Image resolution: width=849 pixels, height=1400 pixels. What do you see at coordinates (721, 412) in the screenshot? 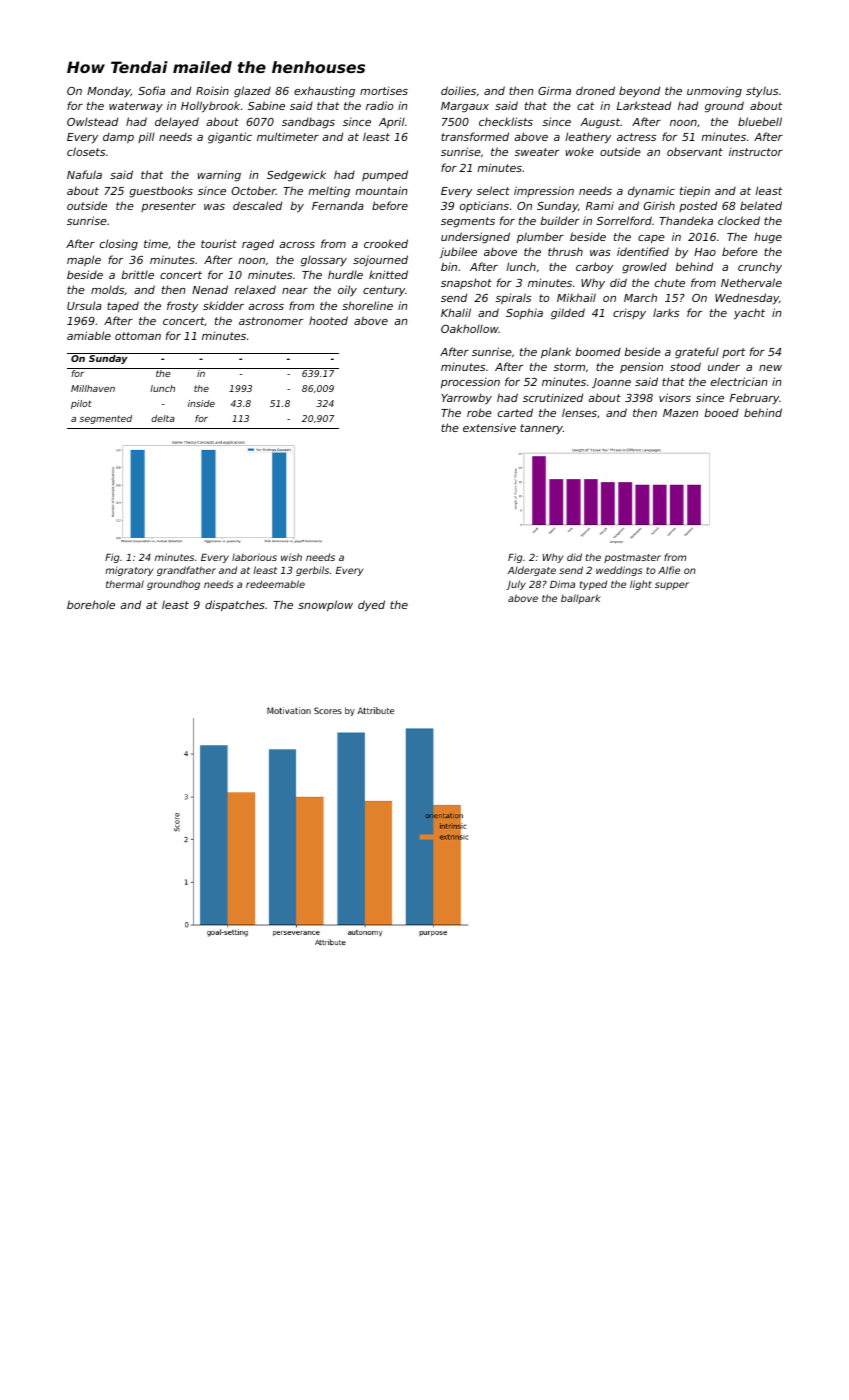
I see `booed` at bounding box center [721, 412].
